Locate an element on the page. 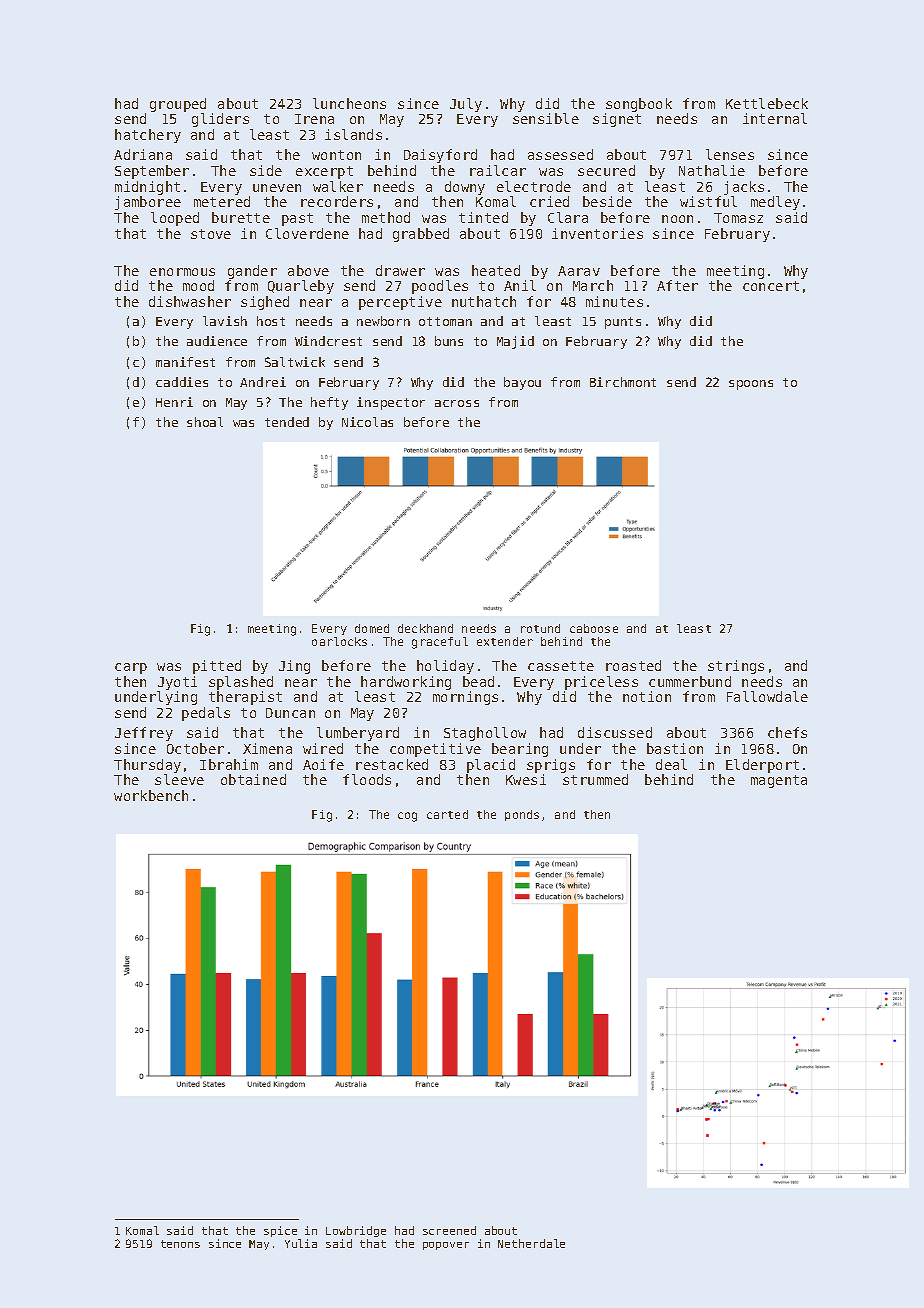 This page has height=1308, width=924. screened is located at coordinates (449, 1230).
